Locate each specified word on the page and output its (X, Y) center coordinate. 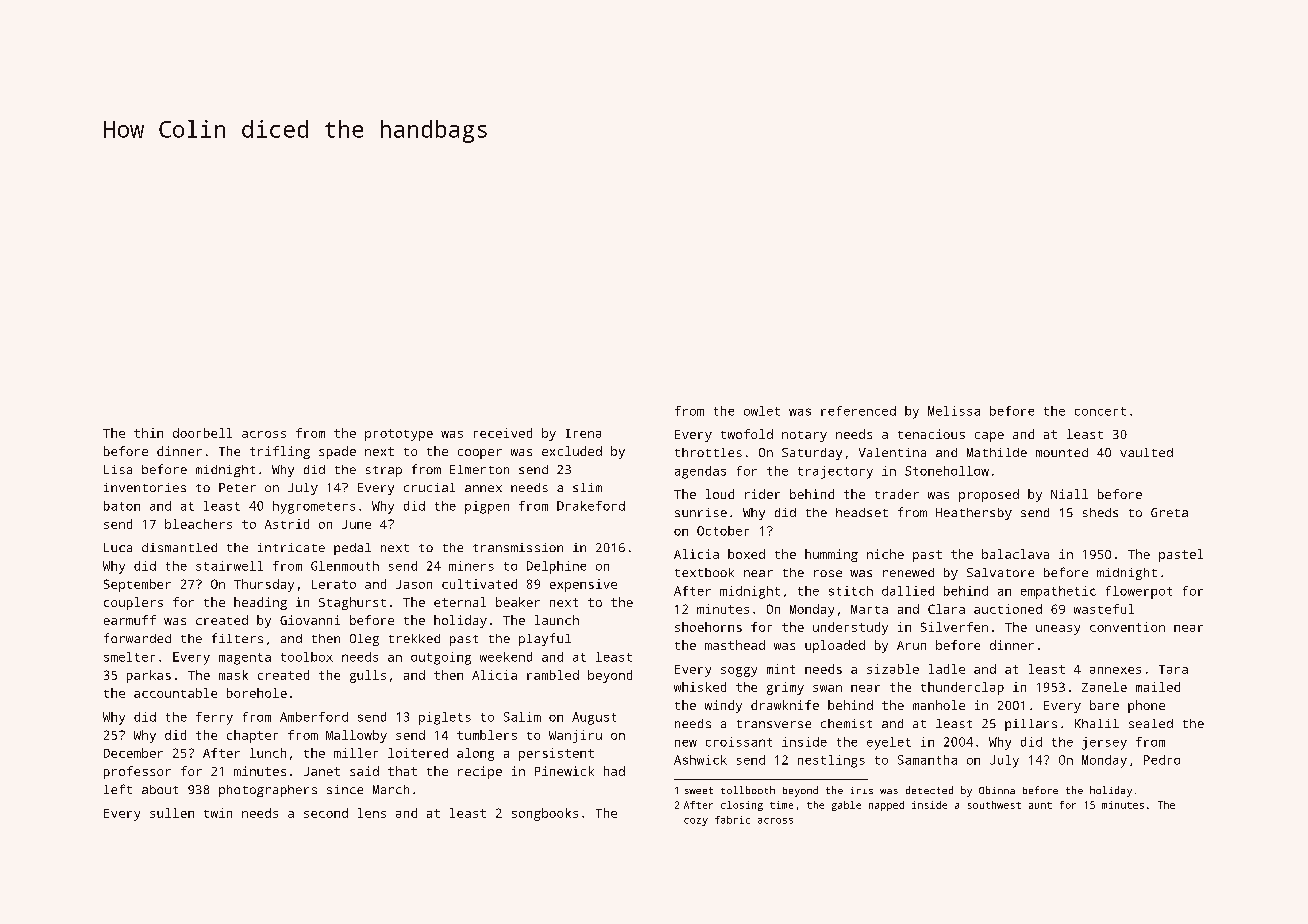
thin (148, 433)
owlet (762, 411)
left (118, 789)
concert (1100, 411)
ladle (947, 669)
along (475, 754)
